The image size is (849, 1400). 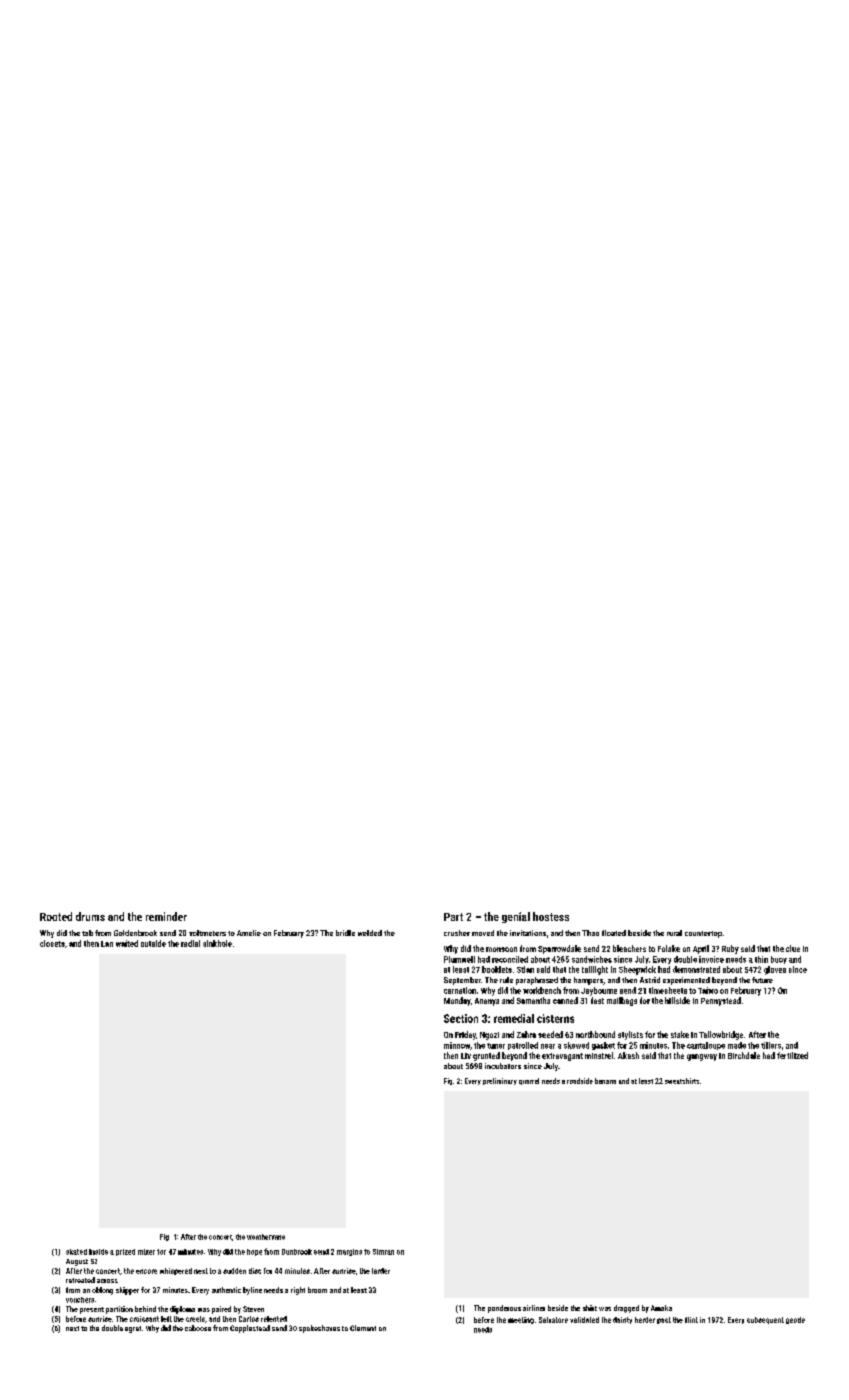 I want to click on genial, so click(x=516, y=917).
